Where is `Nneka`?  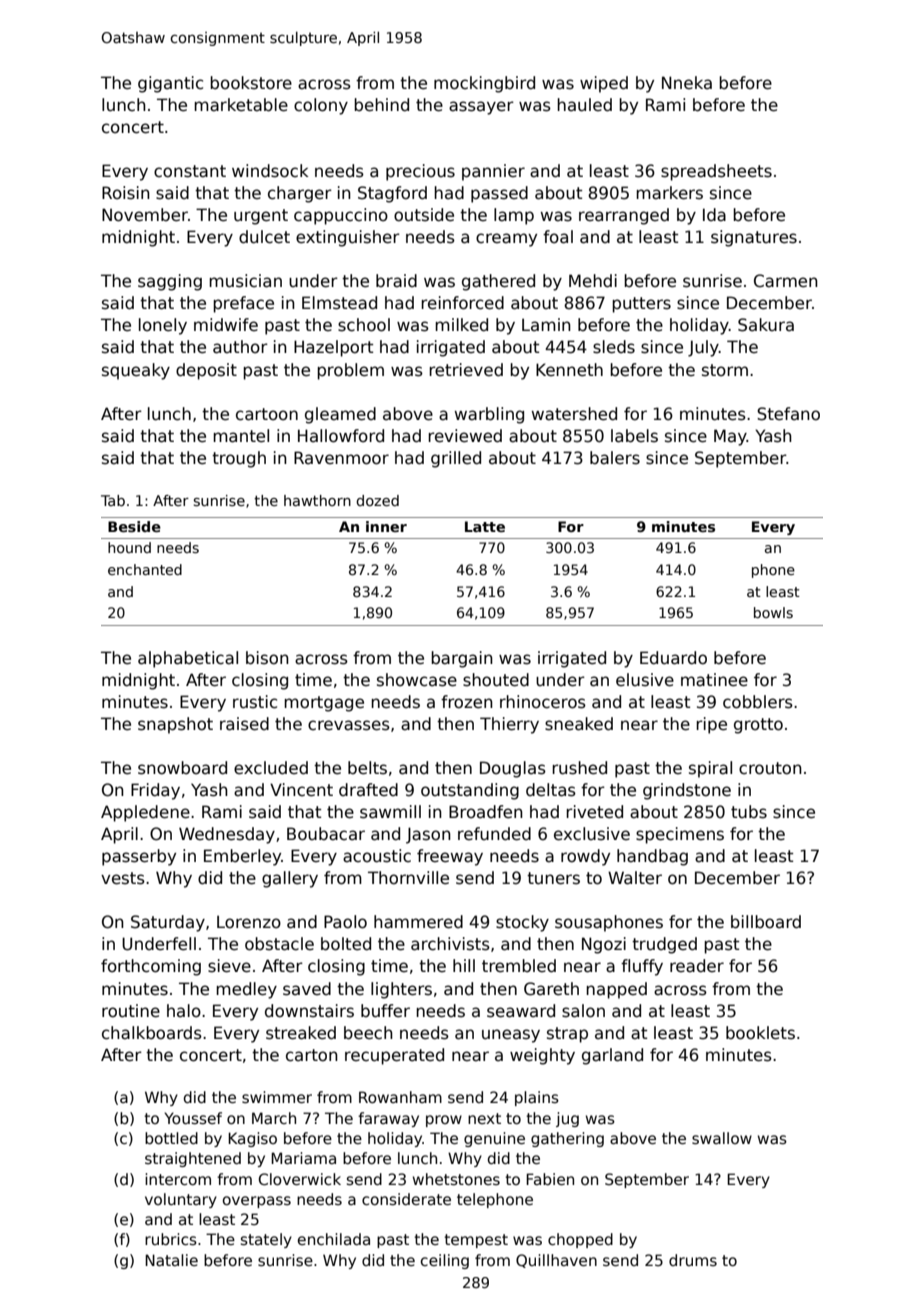
Nneka is located at coordinates (687, 83).
